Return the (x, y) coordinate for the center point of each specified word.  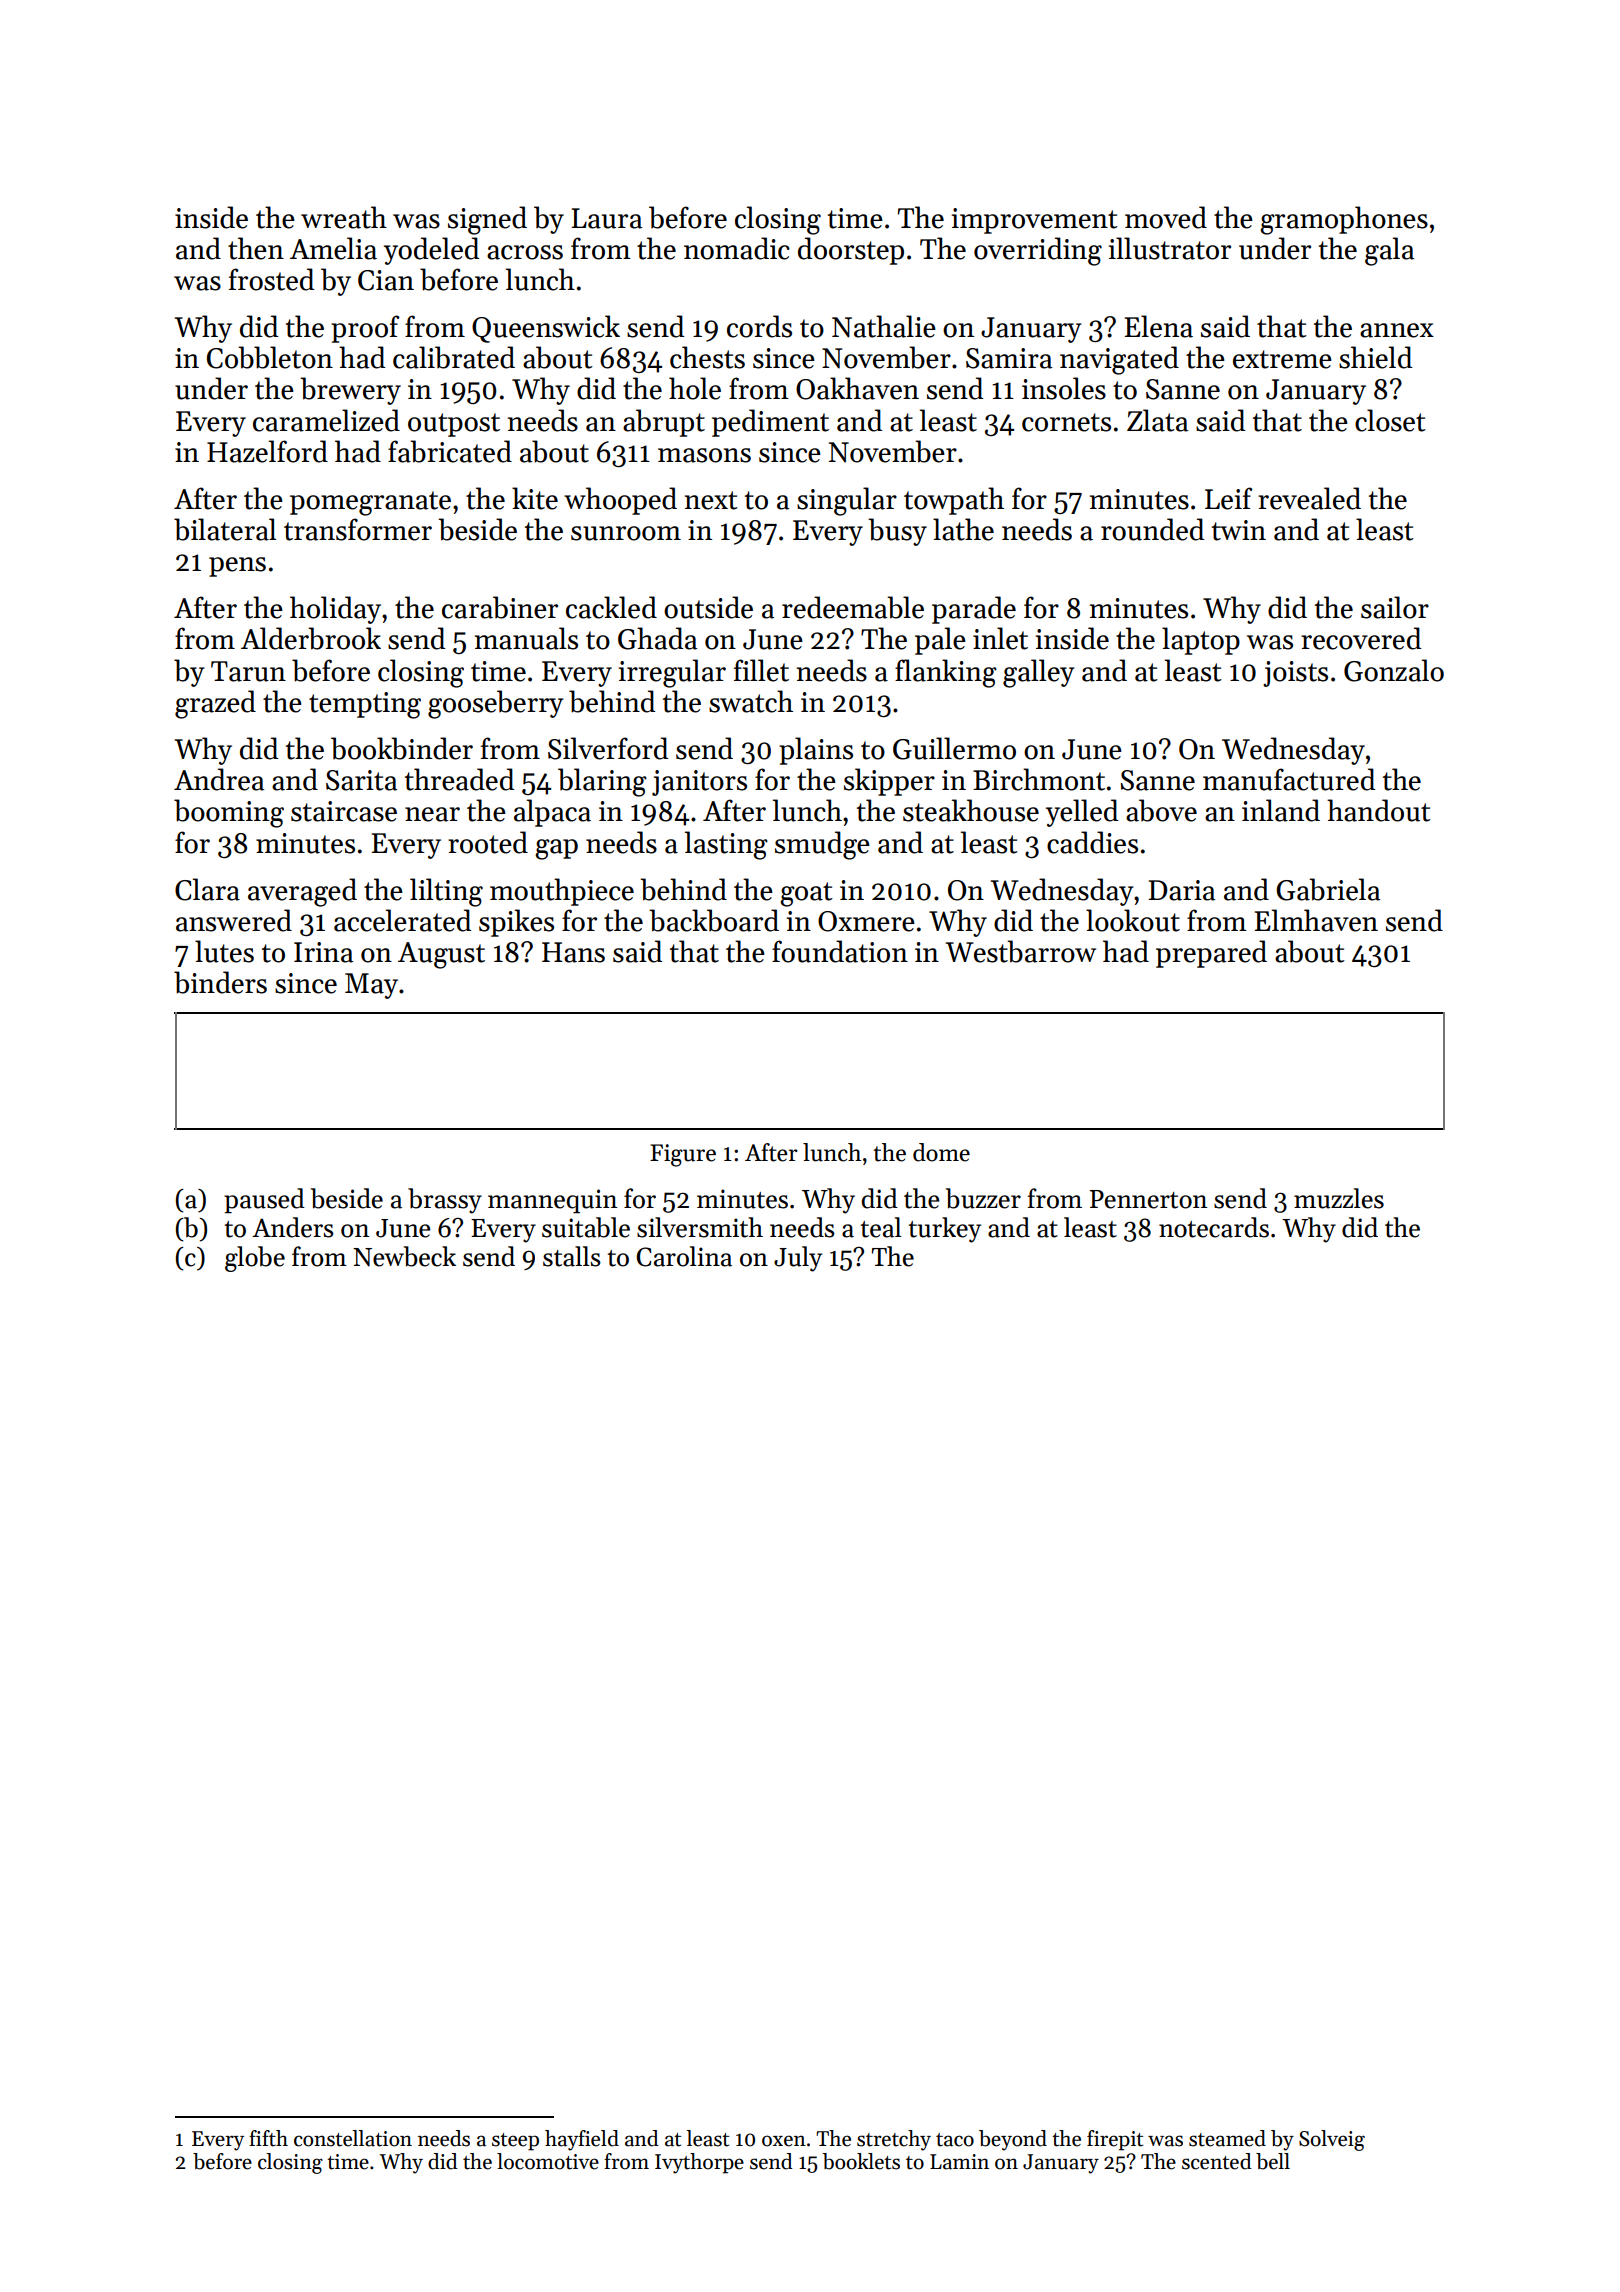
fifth (268, 2138)
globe (255, 1259)
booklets (861, 2161)
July (798, 1259)
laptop (1201, 641)
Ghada (657, 638)
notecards (1214, 1227)
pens (237, 567)
